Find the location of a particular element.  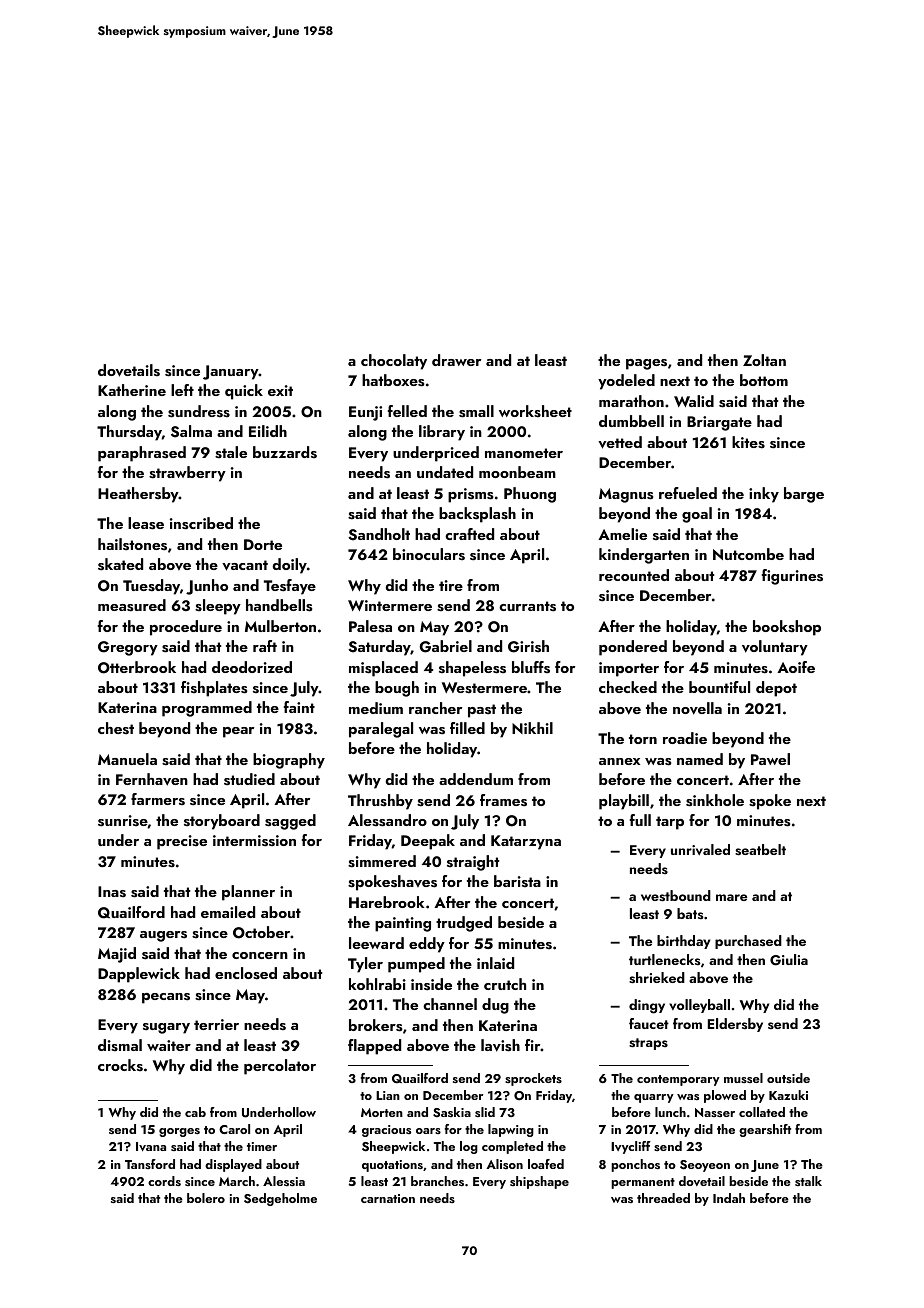

dismal is located at coordinates (120, 1045).
